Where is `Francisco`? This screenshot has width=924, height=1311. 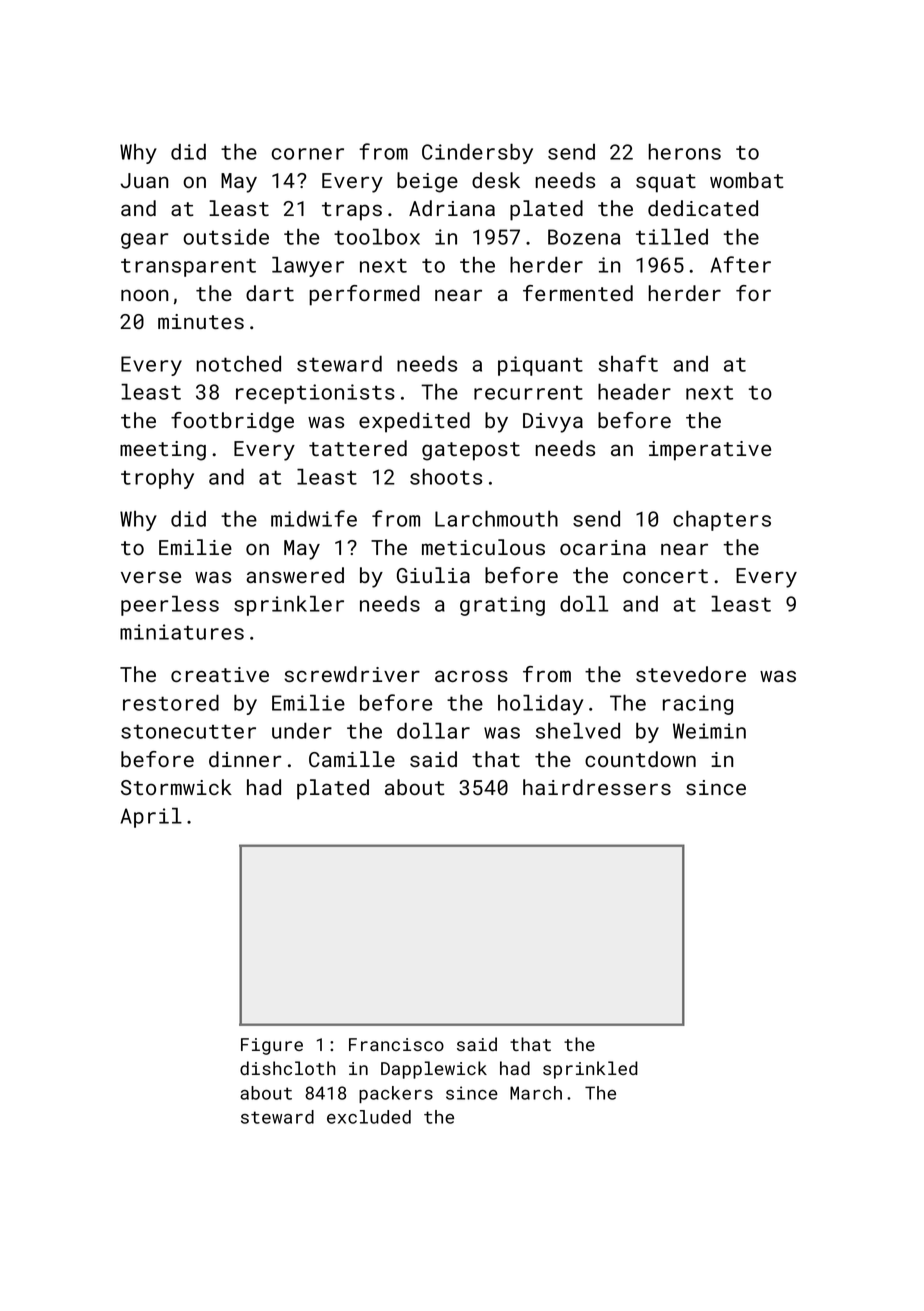
Francisco is located at coordinates (396, 1044).
